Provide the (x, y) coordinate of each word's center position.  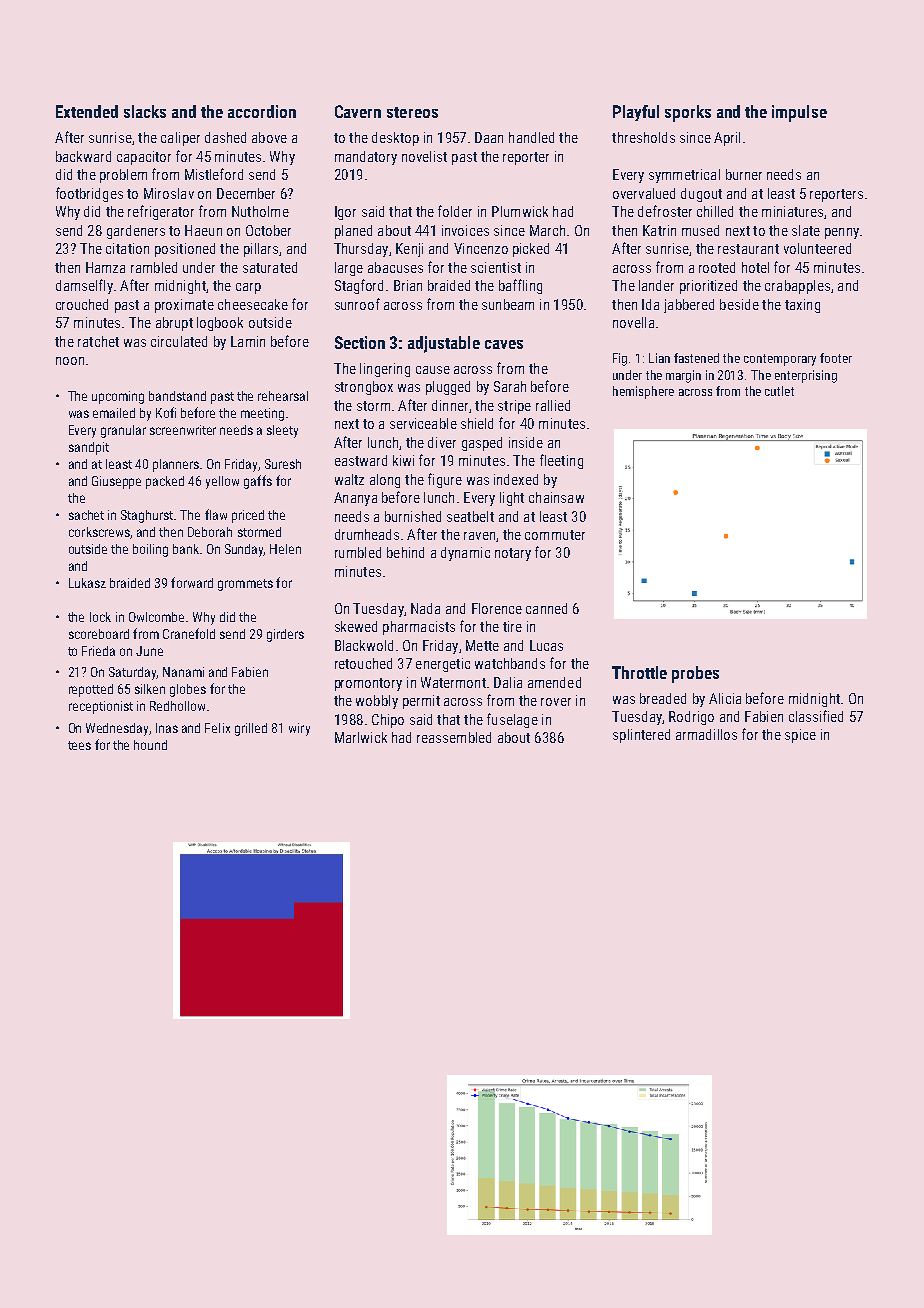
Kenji (409, 250)
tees (79, 745)
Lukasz (87, 583)
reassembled (454, 737)
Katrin (659, 230)
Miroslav (169, 193)
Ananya (355, 499)
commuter (555, 535)
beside (739, 304)
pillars (261, 250)
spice (800, 736)
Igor (345, 213)
